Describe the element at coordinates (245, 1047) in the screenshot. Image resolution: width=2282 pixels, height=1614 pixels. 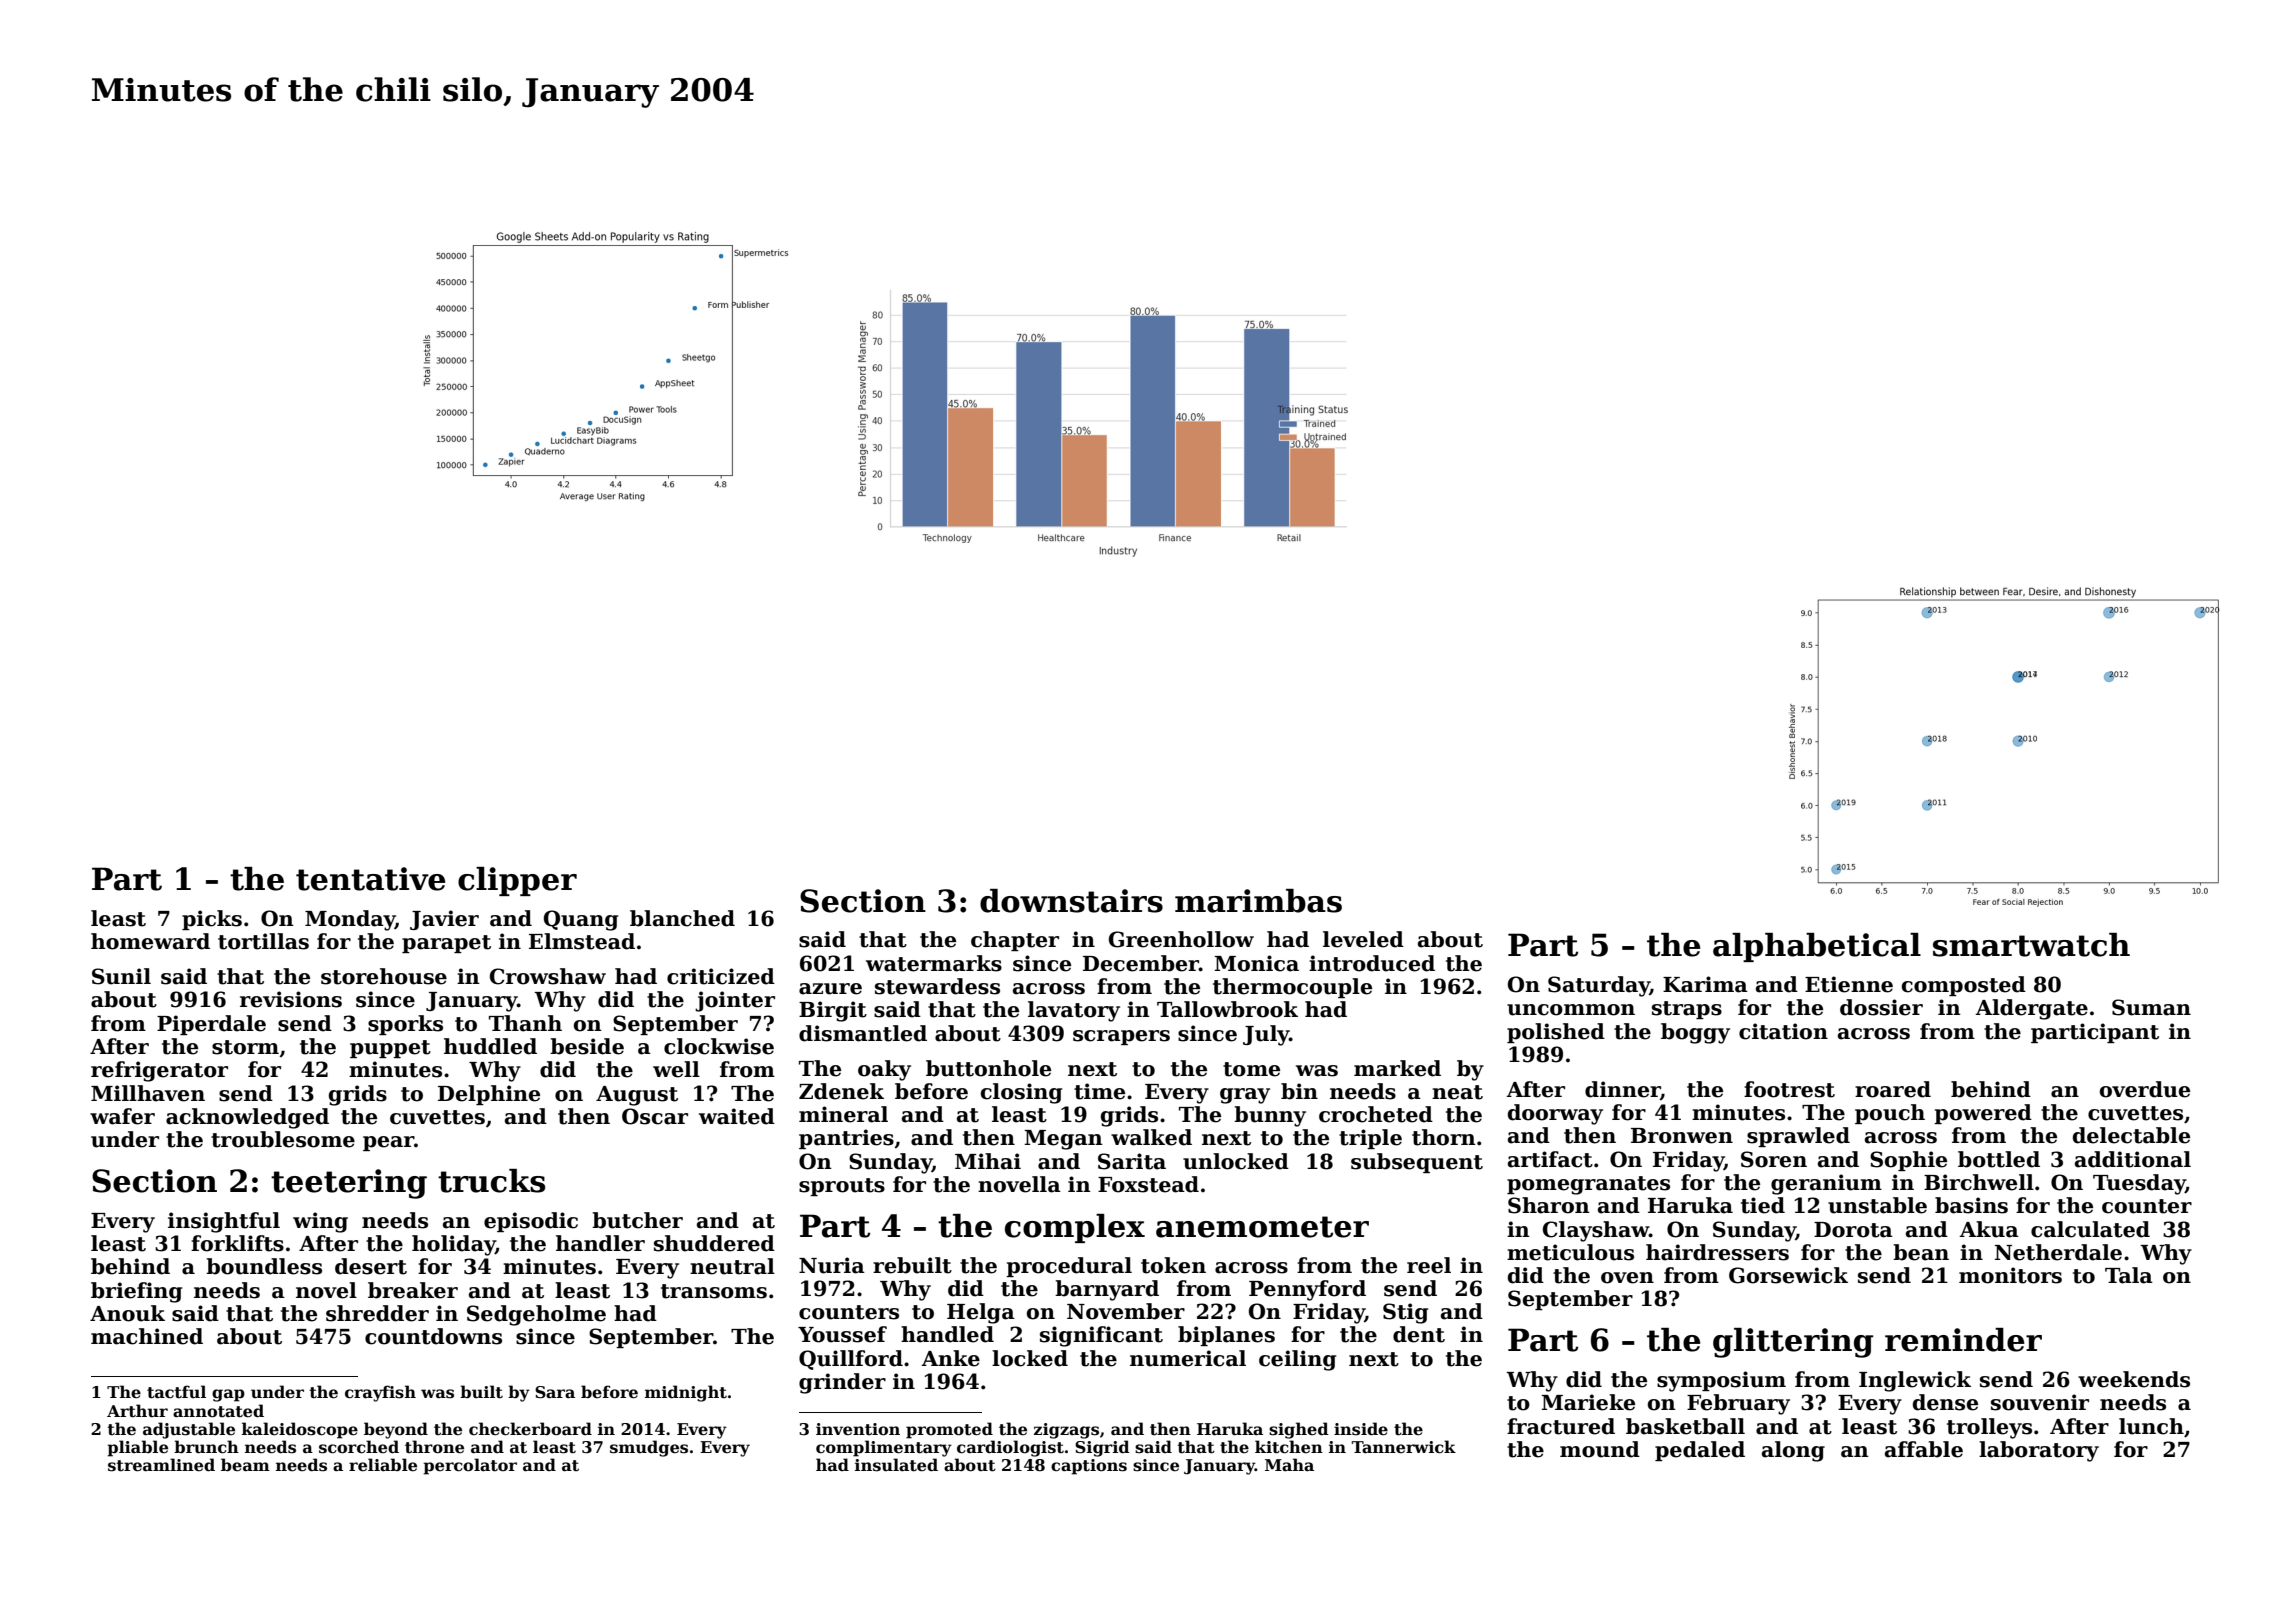
I see `storm` at that location.
